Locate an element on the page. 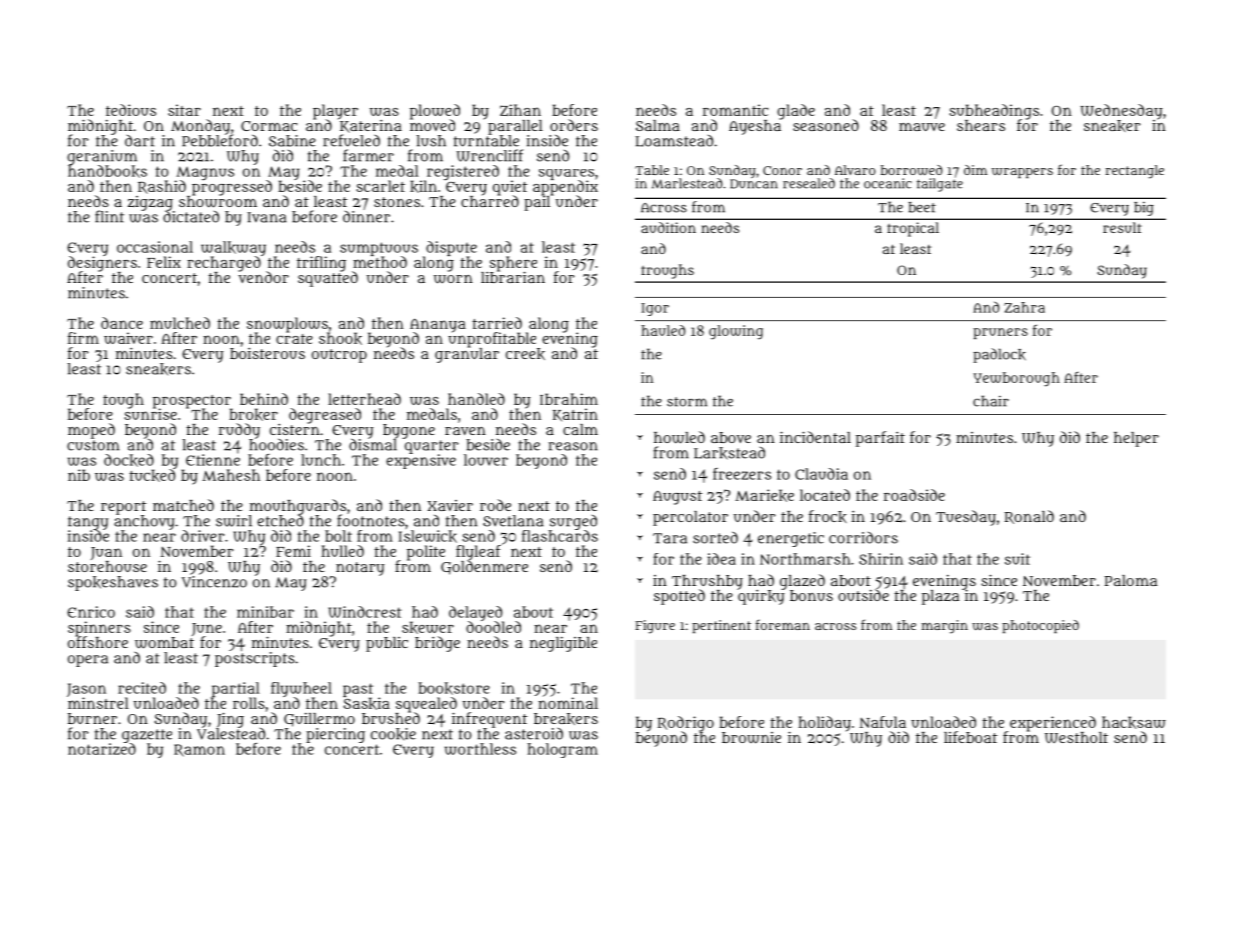  wrappers is located at coordinates (1022, 173).
